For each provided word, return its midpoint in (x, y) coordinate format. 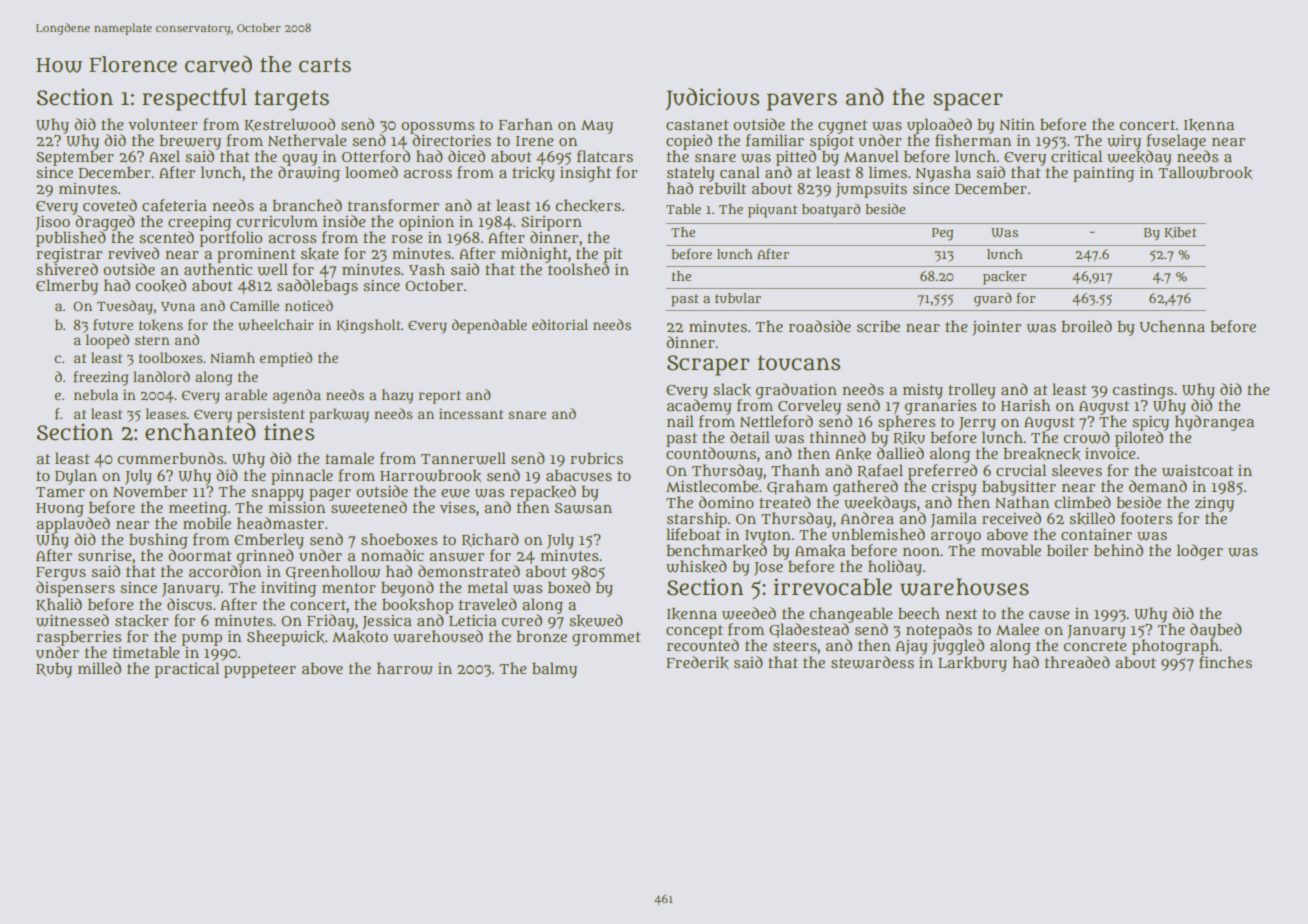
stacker (142, 621)
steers (795, 646)
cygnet (842, 127)
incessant (471, 413)
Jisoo (52, 223)
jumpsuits (871, 190)
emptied (286, 359)
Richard (490, 540)
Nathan (1022, 502)
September (75, 158)
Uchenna (1172, 326)
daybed (1216, 631)
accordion (225, 571)
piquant (772, 211)
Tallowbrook (1205, 173)
